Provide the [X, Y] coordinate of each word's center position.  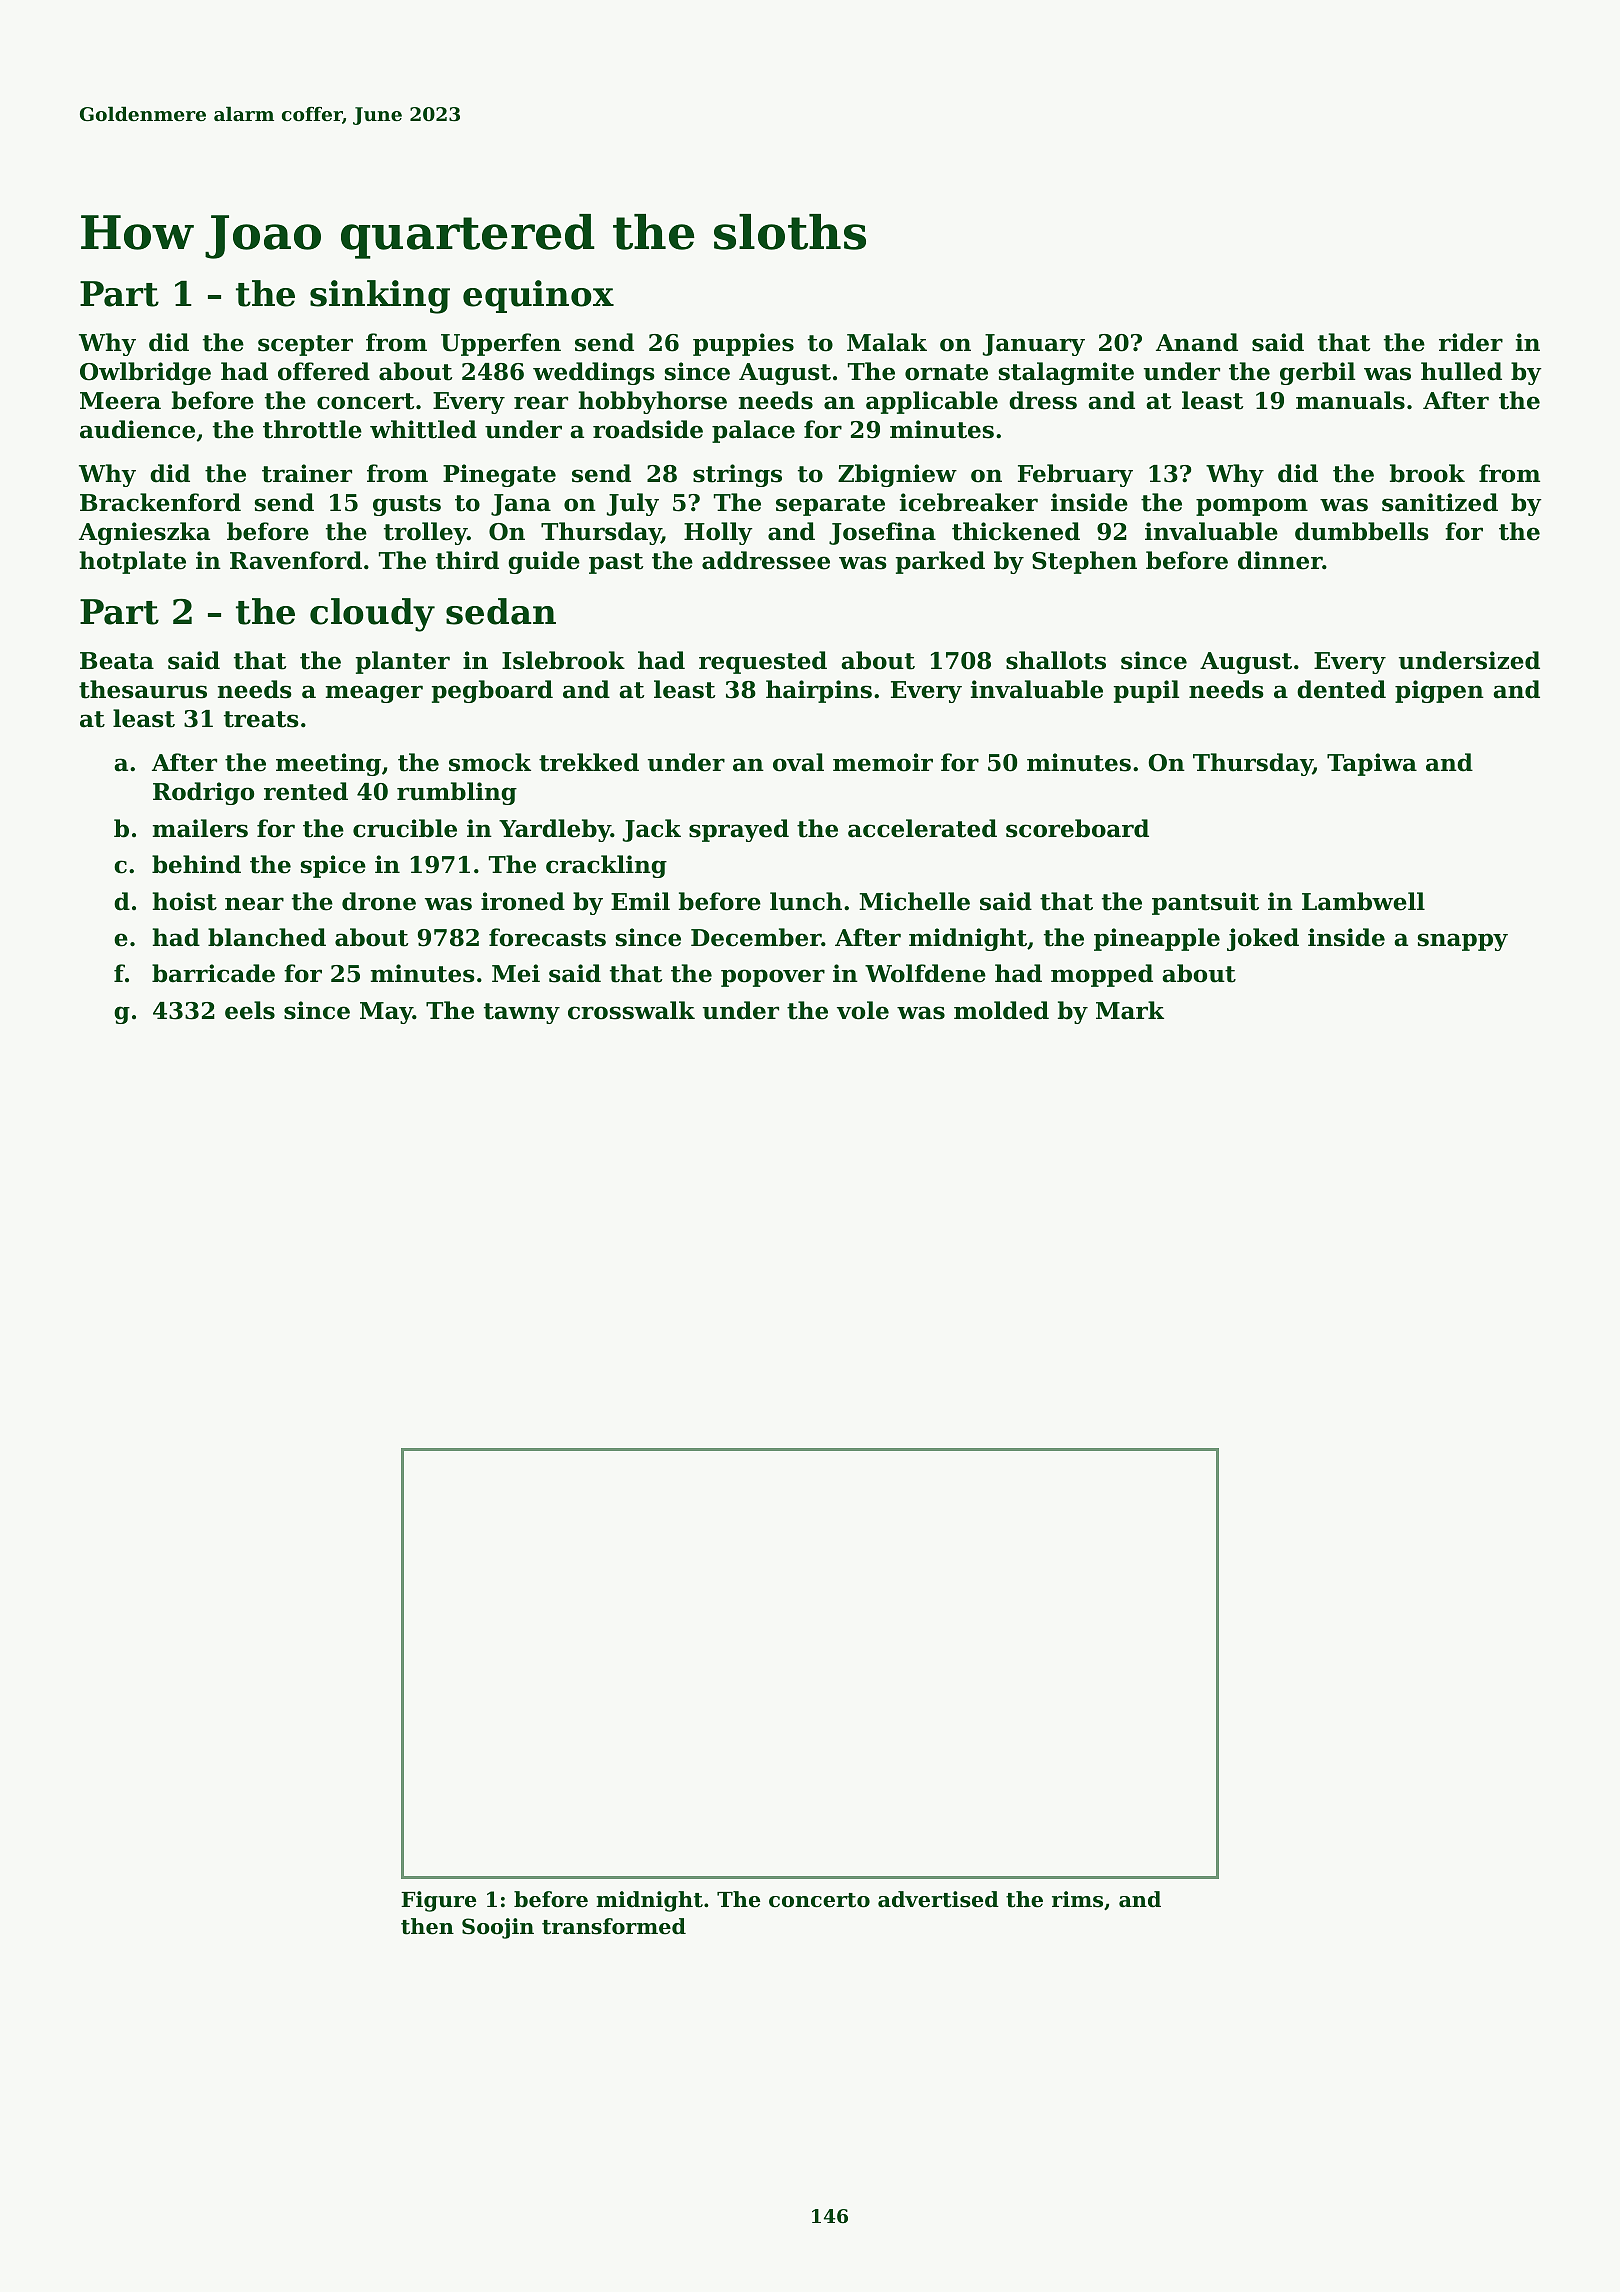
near [254, 904]
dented [1341, 689]
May [386, 1013]
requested [763, 662]
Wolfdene [925, 973]
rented [306, 791]
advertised [938, 1899]
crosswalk [631, 1010]
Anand [1197, 342]
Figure [438, 1901]
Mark [1130, 1010]
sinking [380, 297]
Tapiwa [1372, 764]
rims [1077, 1899]
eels [250, 1010]
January [1034, 345]
